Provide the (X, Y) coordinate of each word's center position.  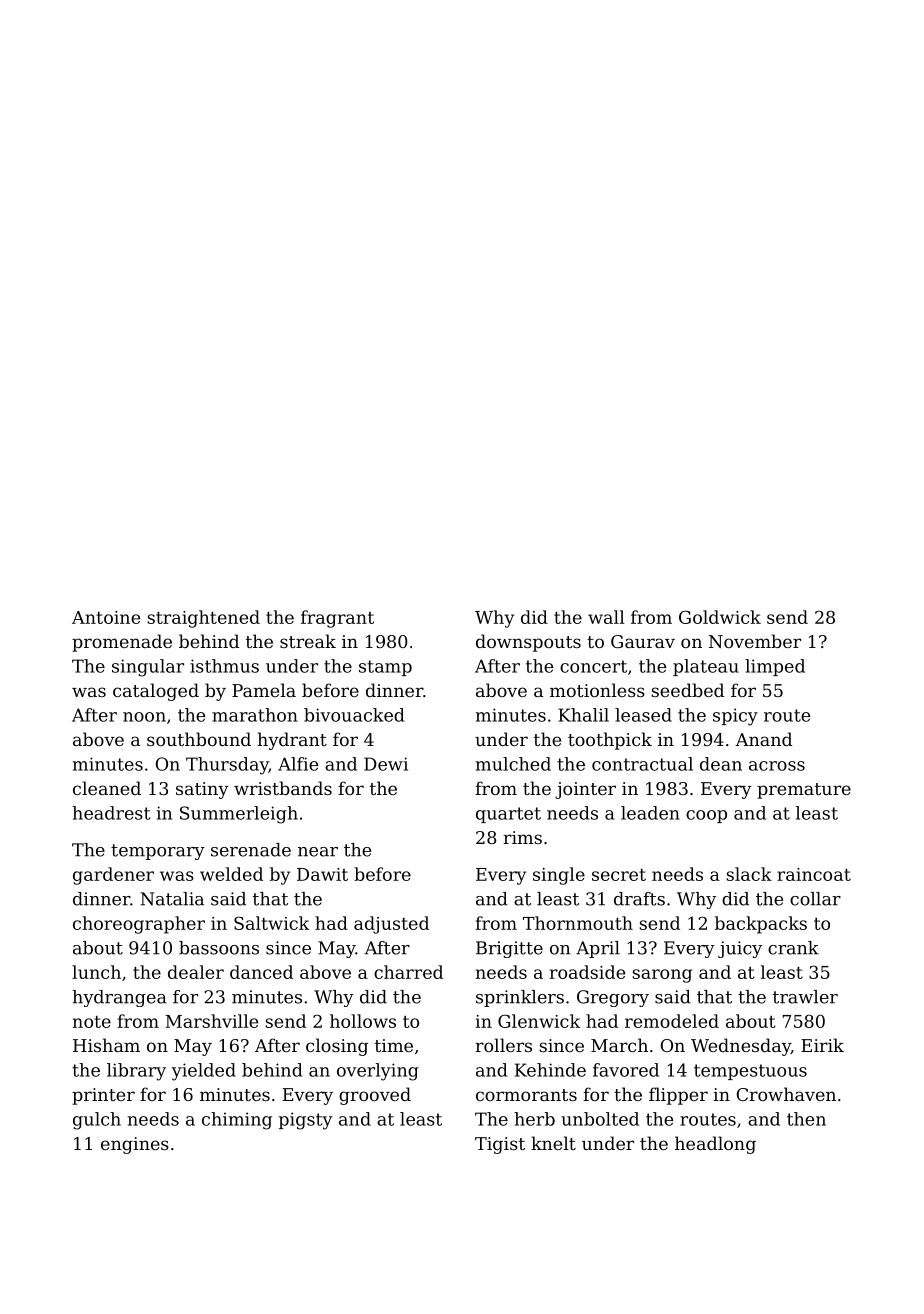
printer (103, 1096)
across (777, 766)
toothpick (610, 741)
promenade (122, 643)
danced (261, 972)
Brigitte (509, 949)
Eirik (822, 1045)
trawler (805, 997)
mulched (513, 764)
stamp (385, 668)
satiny (202, 790)
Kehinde (550, 1070)
